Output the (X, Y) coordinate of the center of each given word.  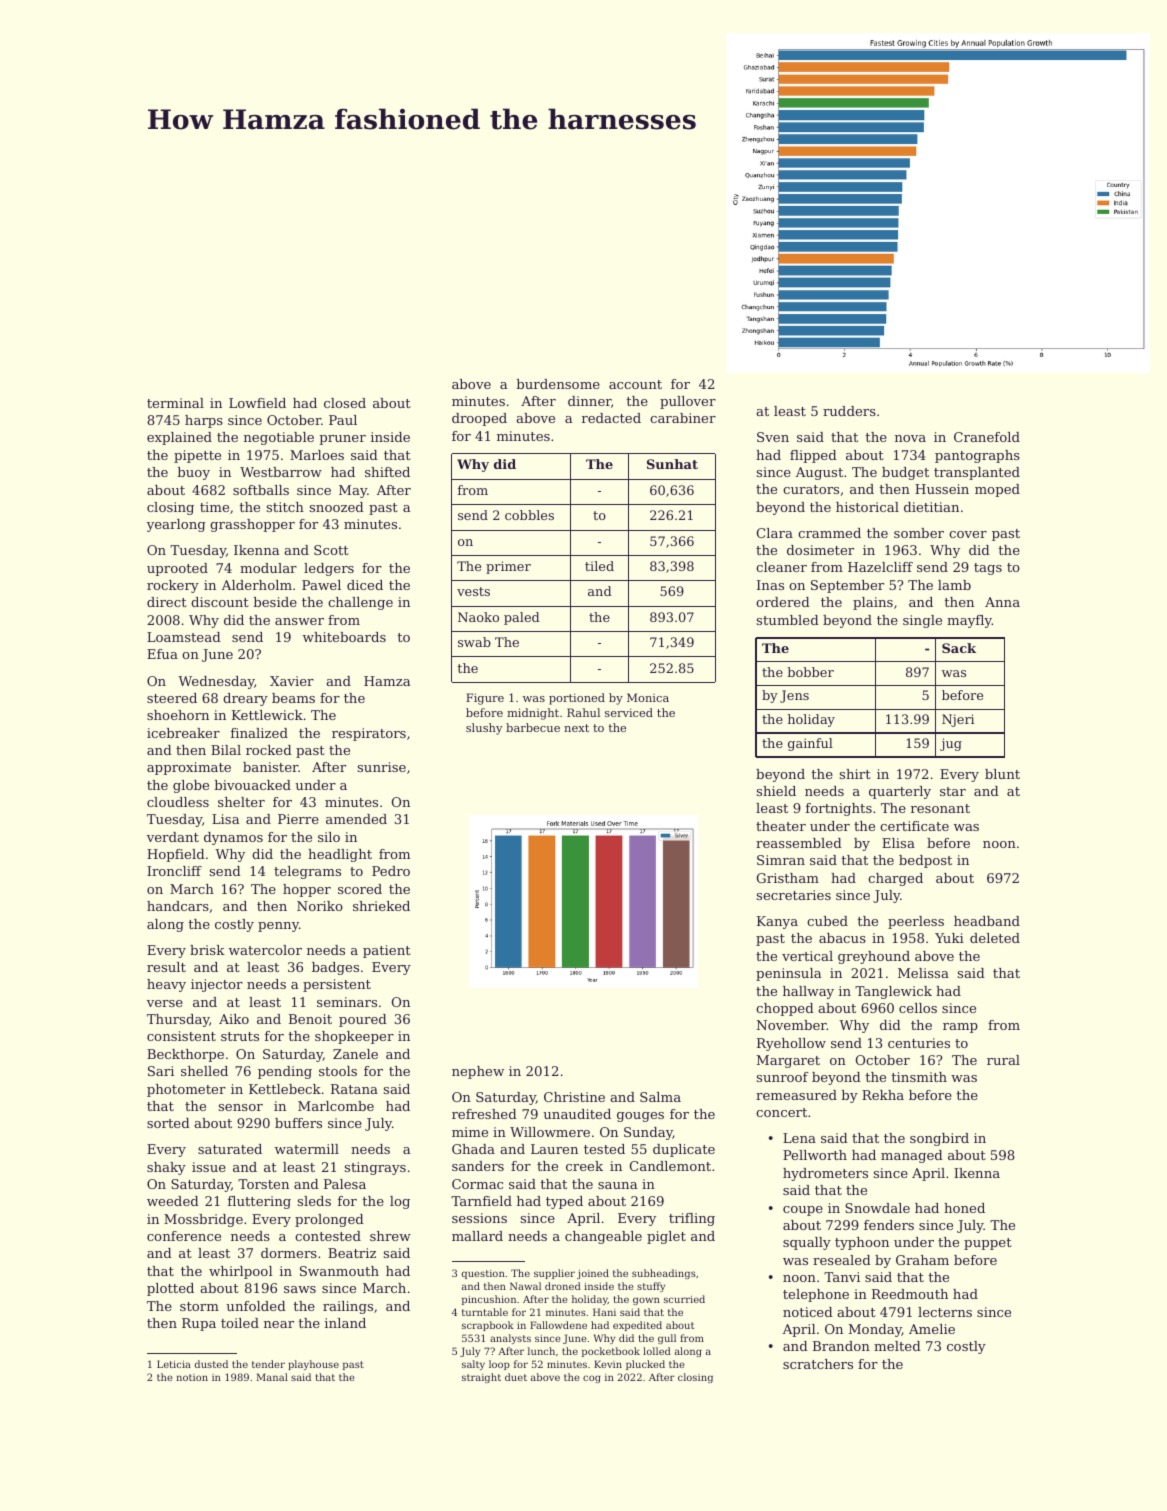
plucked (645, 1365)
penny (278, 927)
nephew (478, 1072)
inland (345, 1323)
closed (345, 403)
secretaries (793, 895)
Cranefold (987, 437)
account (635, 384)
